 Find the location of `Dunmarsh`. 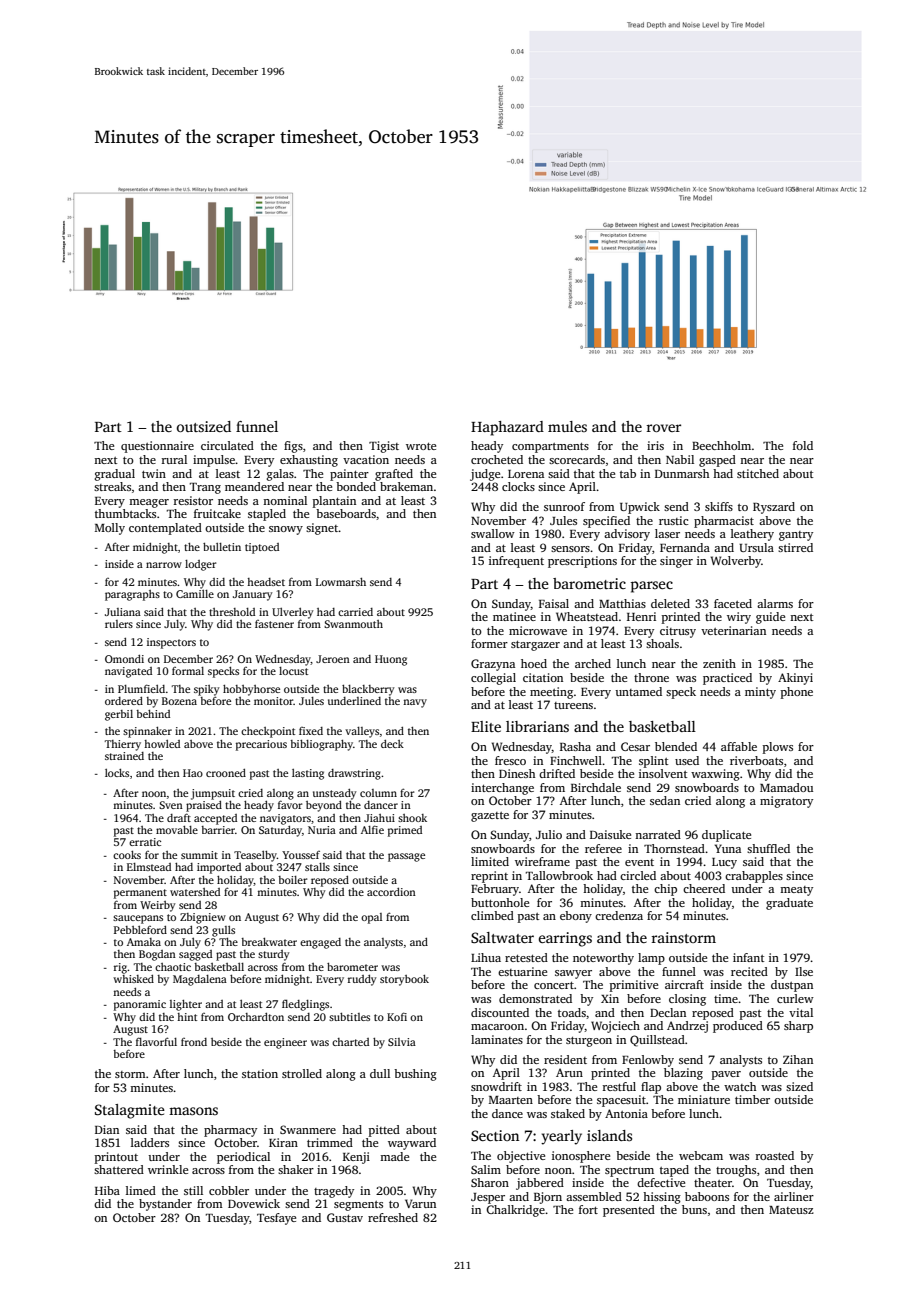

Dunmarsh is located at coordinates (682, 473).
